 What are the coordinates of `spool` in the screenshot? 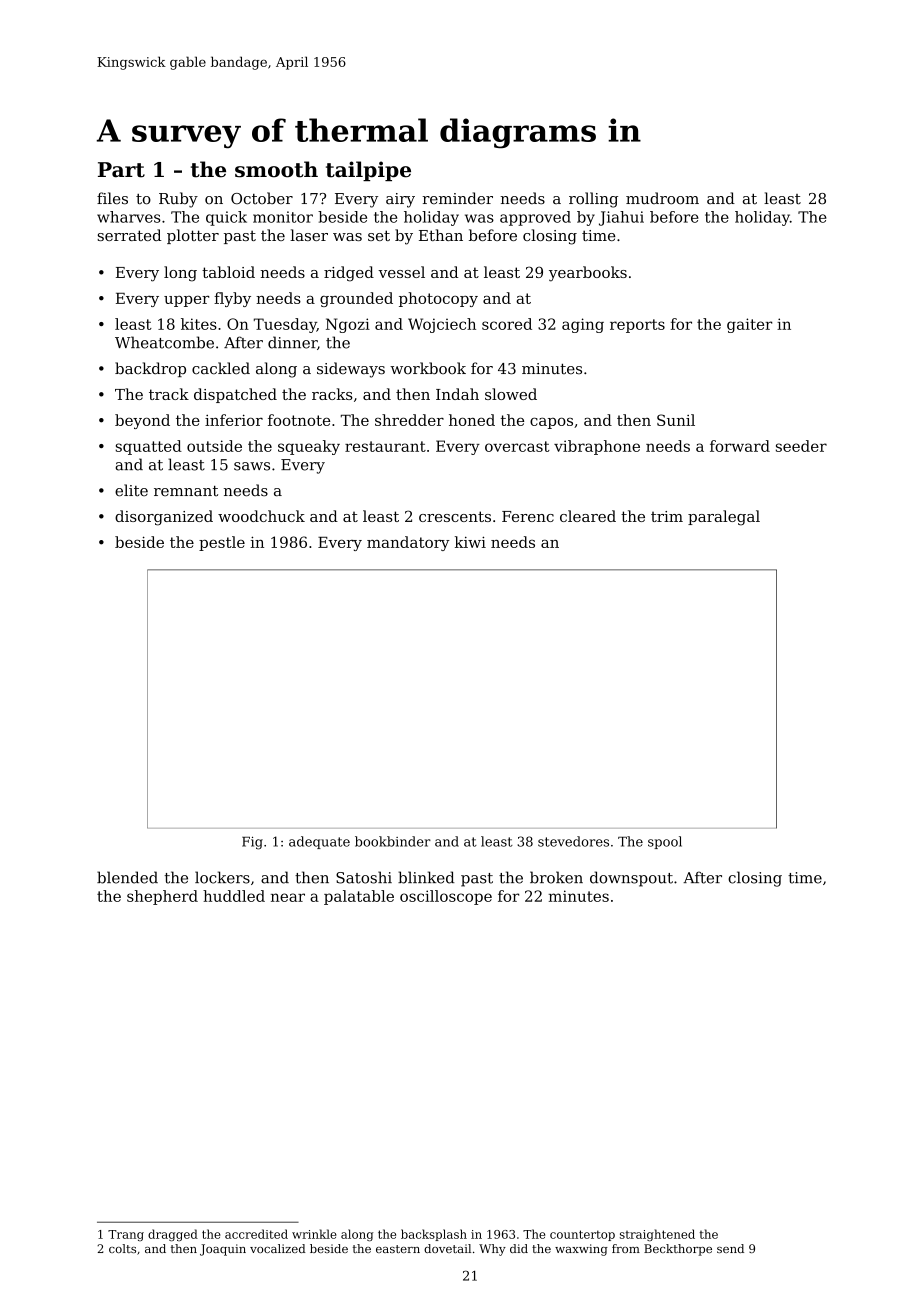 It's located at (665, 842).
